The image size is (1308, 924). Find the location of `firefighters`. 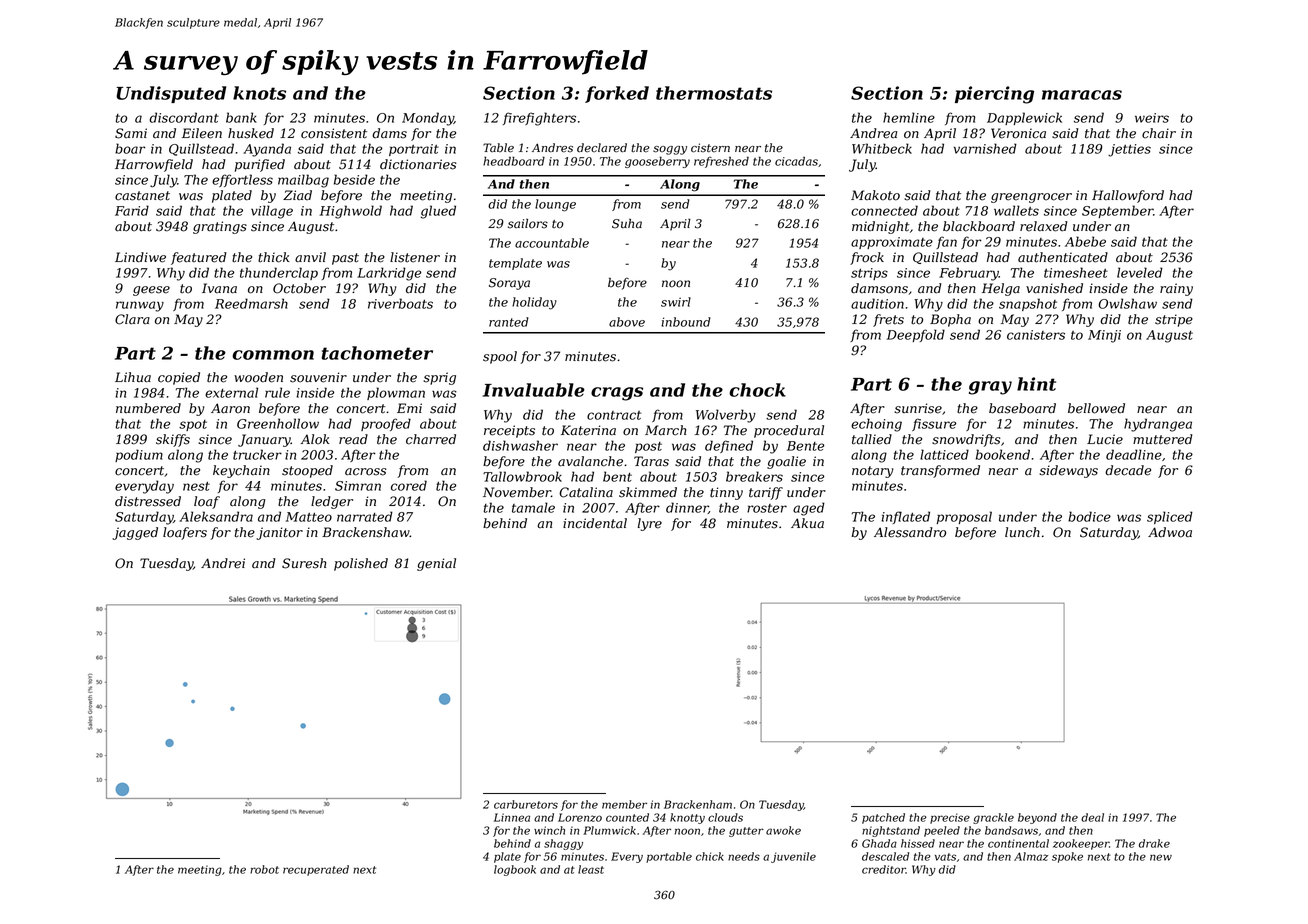

firefighters is located at coordinates (539, 119).
